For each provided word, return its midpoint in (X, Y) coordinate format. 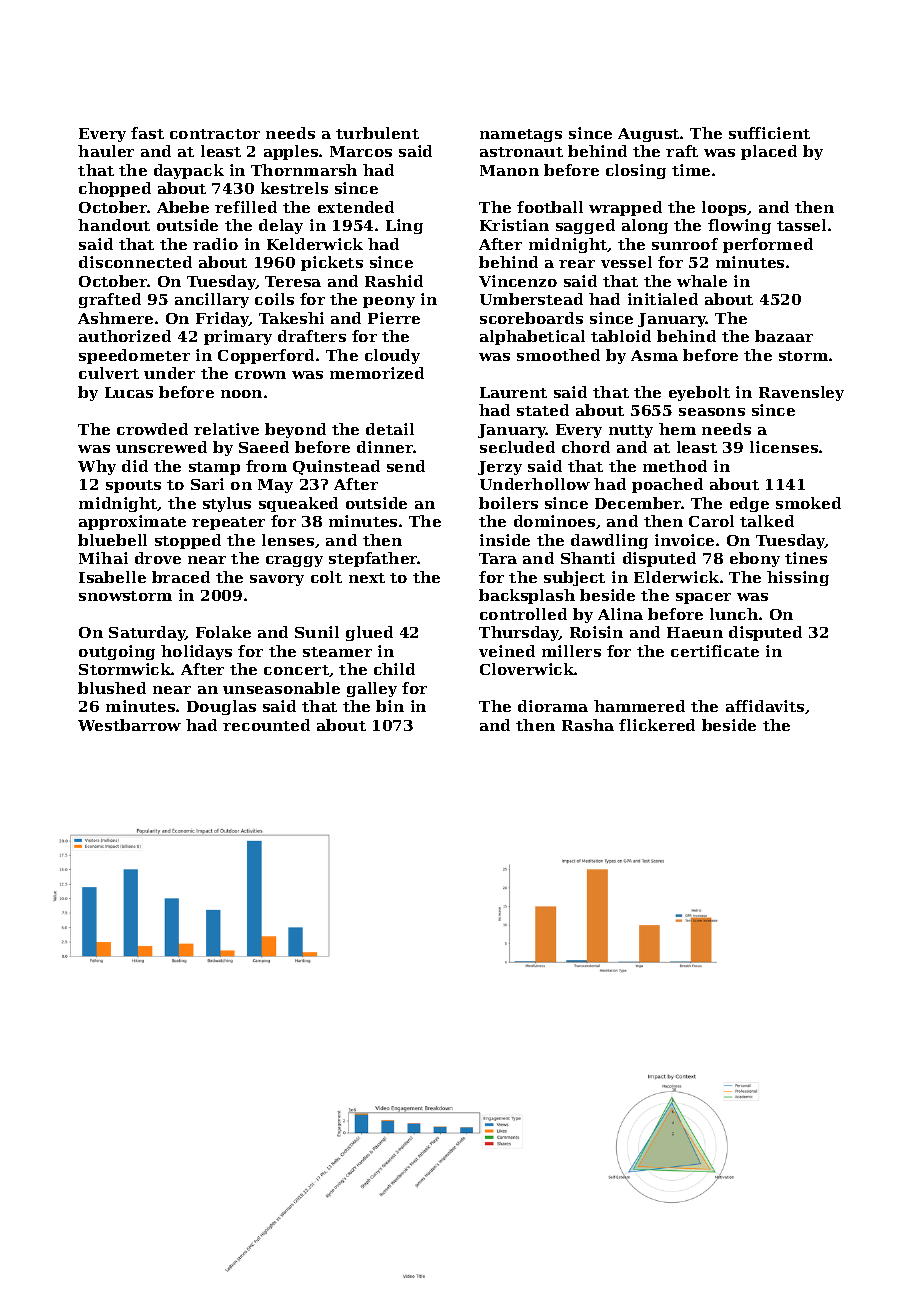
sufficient (769, 133)
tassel (801, 225)
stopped (188, 541)
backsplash (527, 596)
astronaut (521, 152)
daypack (189, 171)
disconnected (135, 262)
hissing (798, 578)
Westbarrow (129, 725)
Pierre (394, 318)
